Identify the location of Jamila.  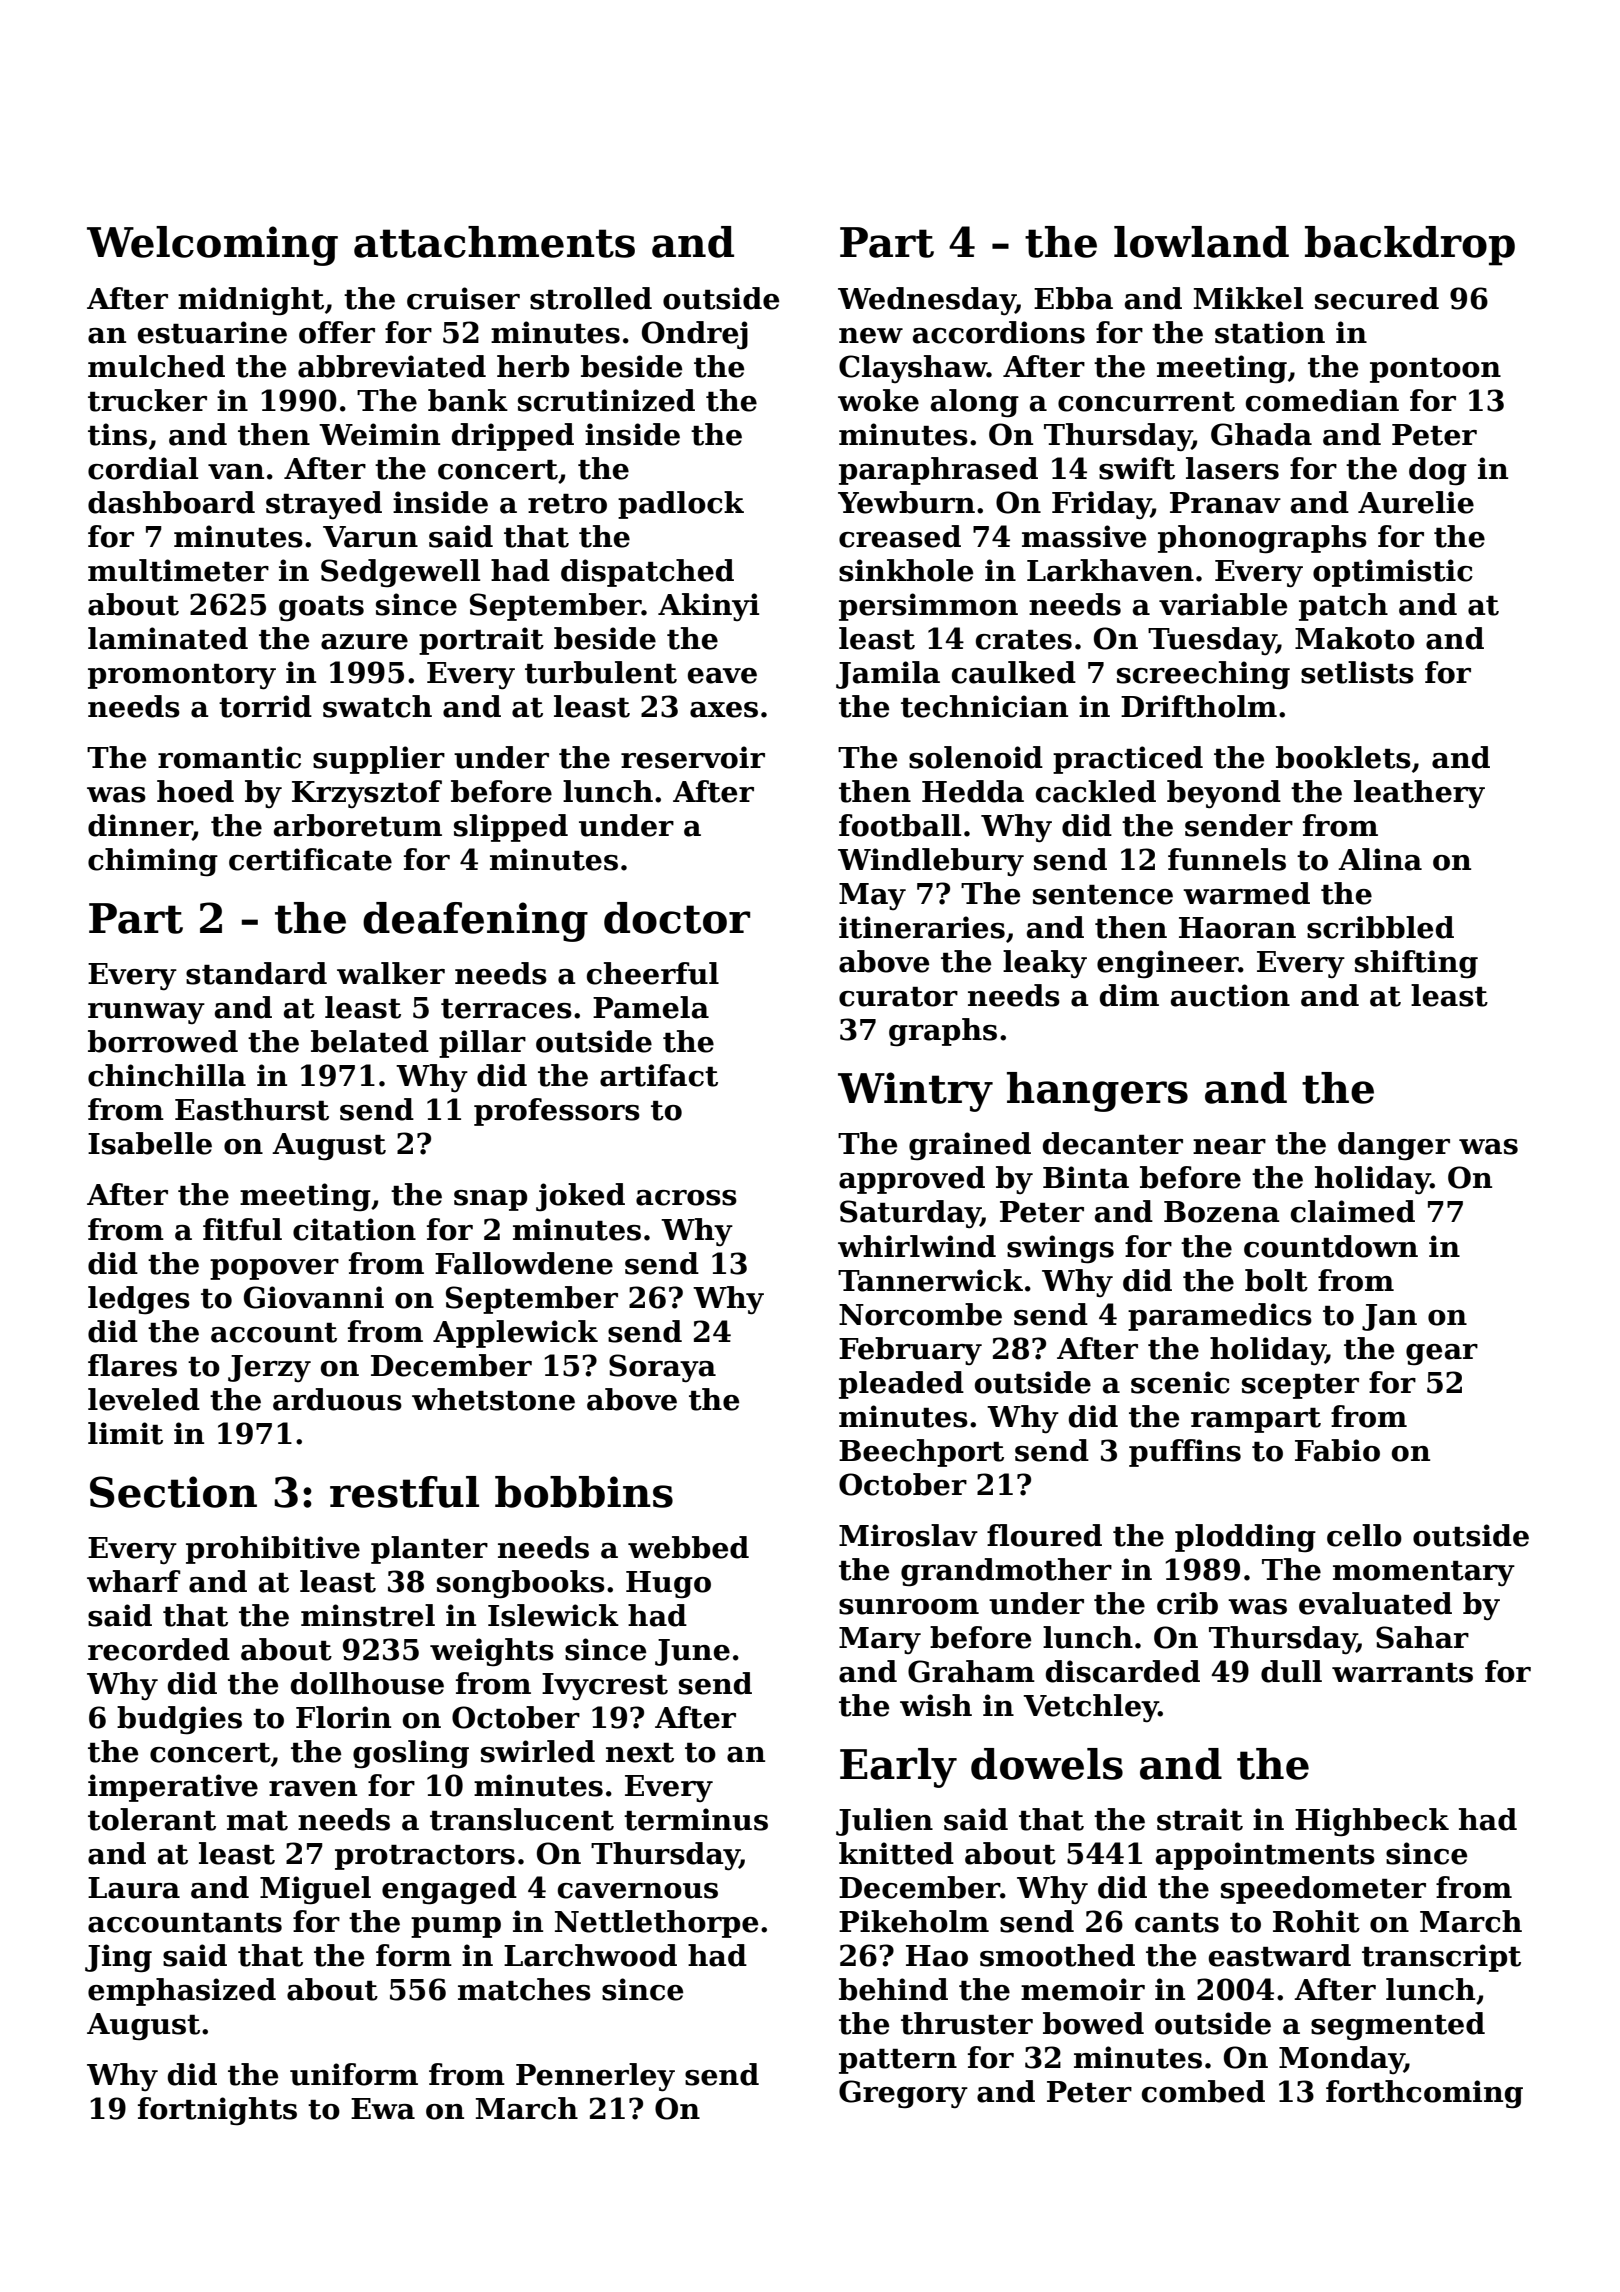
(888, 675).
